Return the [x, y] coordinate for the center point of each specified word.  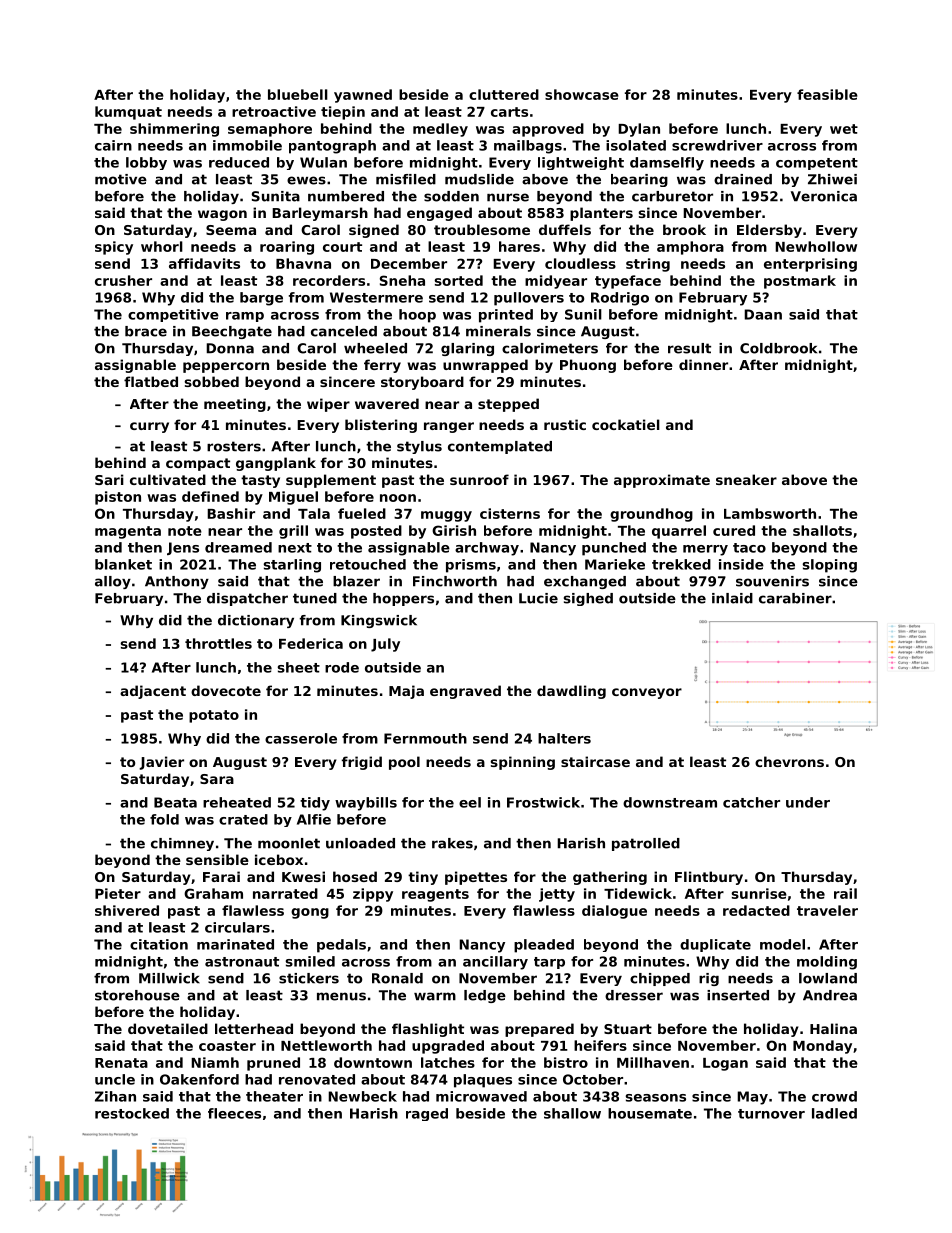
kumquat [128, 113]
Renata [121, 1063]
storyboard [422, 383]
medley [440, 130]
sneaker [746, 479]
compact [198, 464]
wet [844, 129]
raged [427, 1114]
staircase [595, 761]
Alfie [314, 819]
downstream [670, 802]
